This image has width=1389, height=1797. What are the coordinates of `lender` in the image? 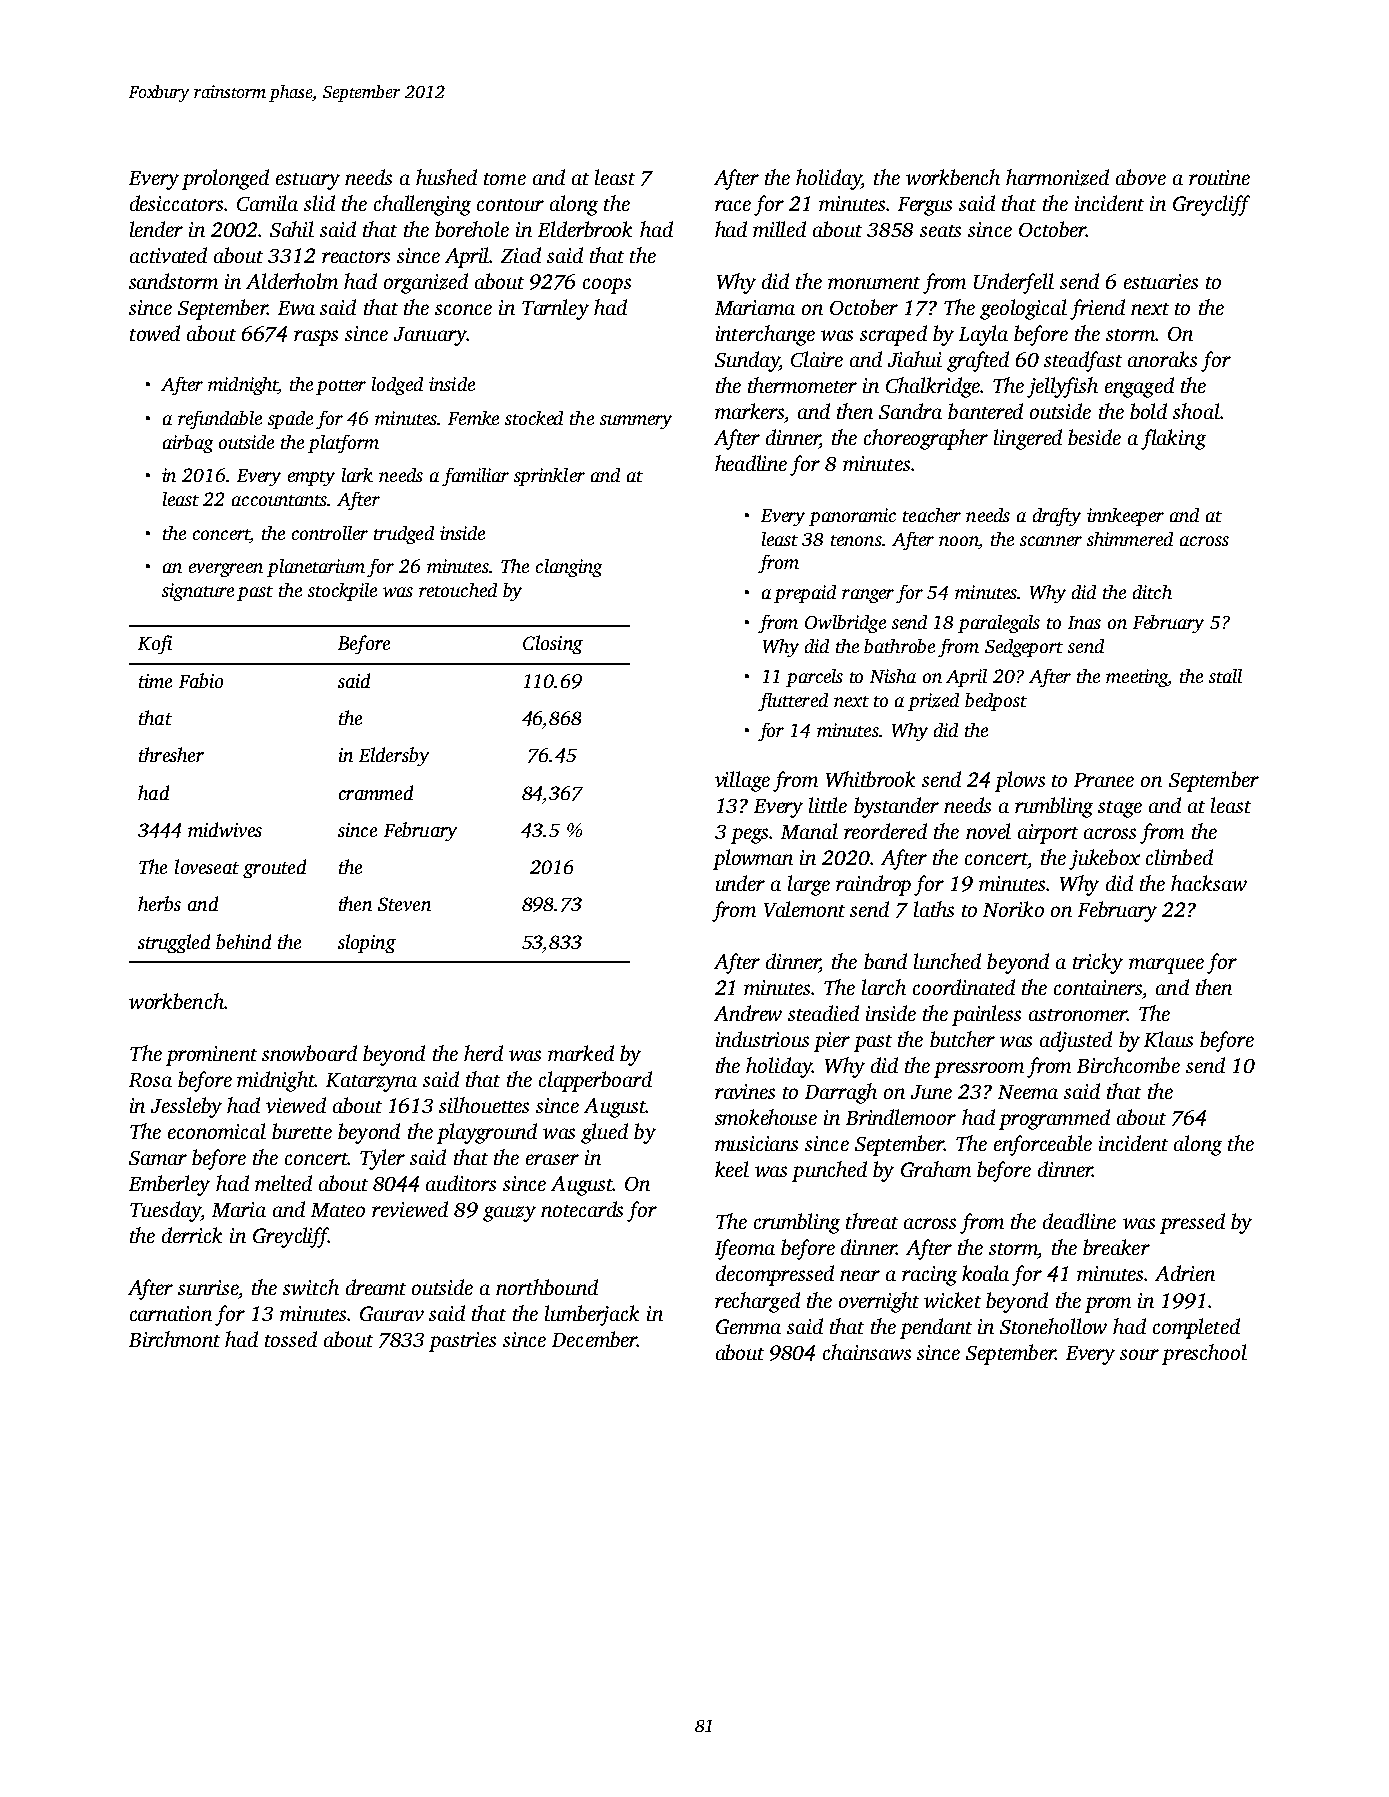 It's located at (156, 229).
